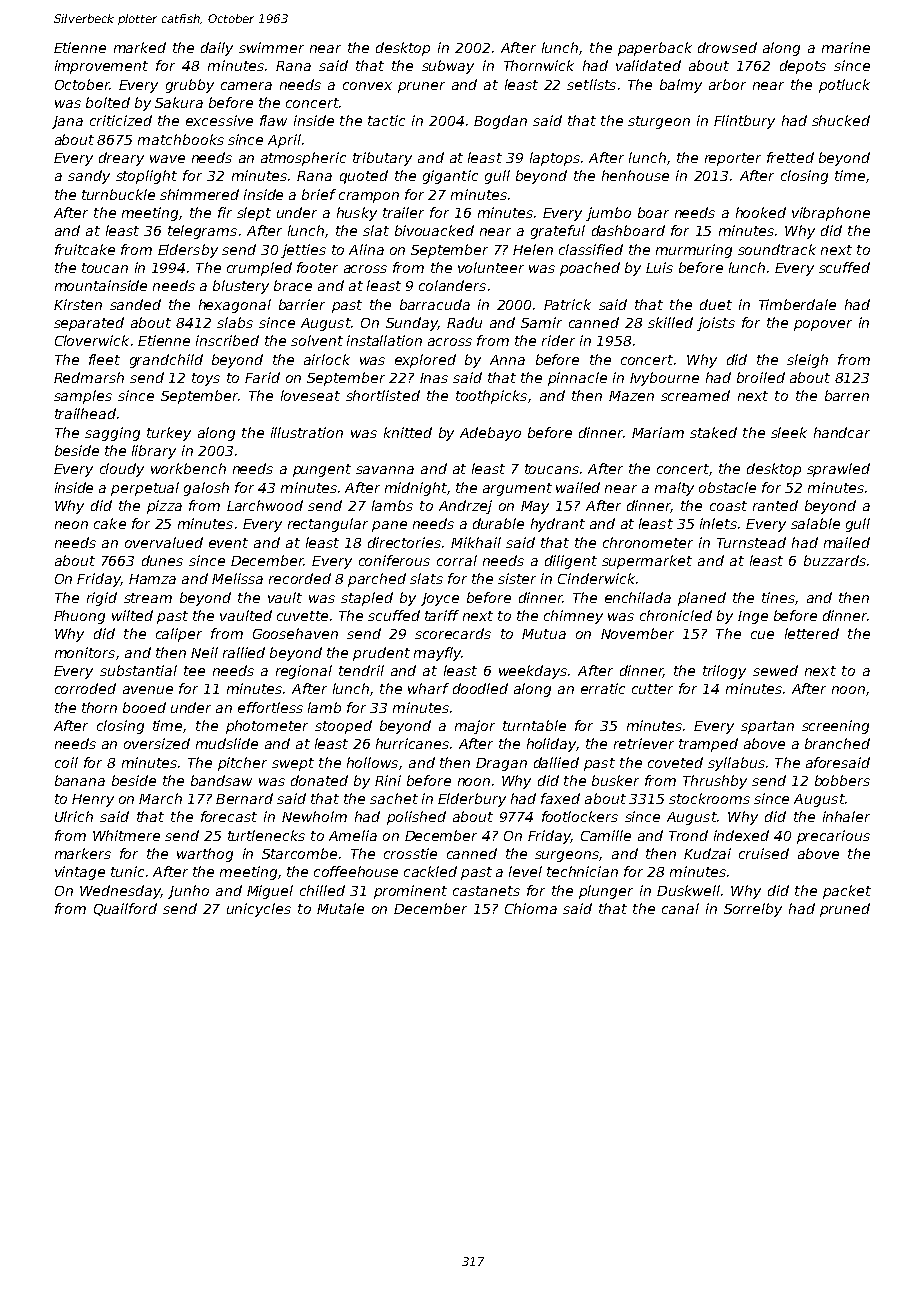 The image size is (924, 1308). What do you see at coordinates (807, 361) in the image?
I see `sleigh` at bounding box center [807, 361].
